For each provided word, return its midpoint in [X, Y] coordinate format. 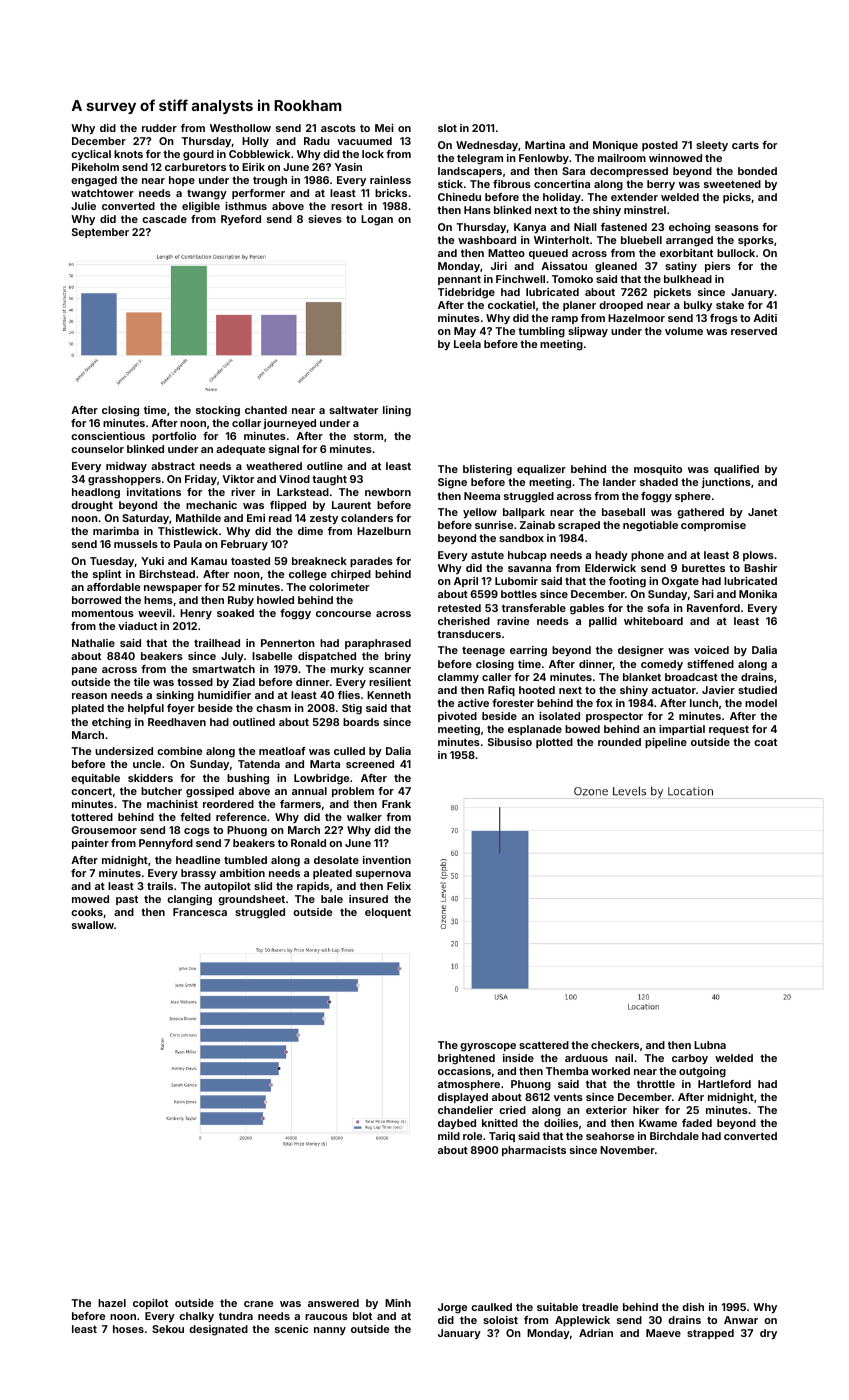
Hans [477, 210]
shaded [659, 482]
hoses [128, 1329]
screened [370, 764]
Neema [482, 496]
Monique [615, 146]
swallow [93, 925]
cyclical [91, 155]
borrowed [96, 600]
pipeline [666, 743]
